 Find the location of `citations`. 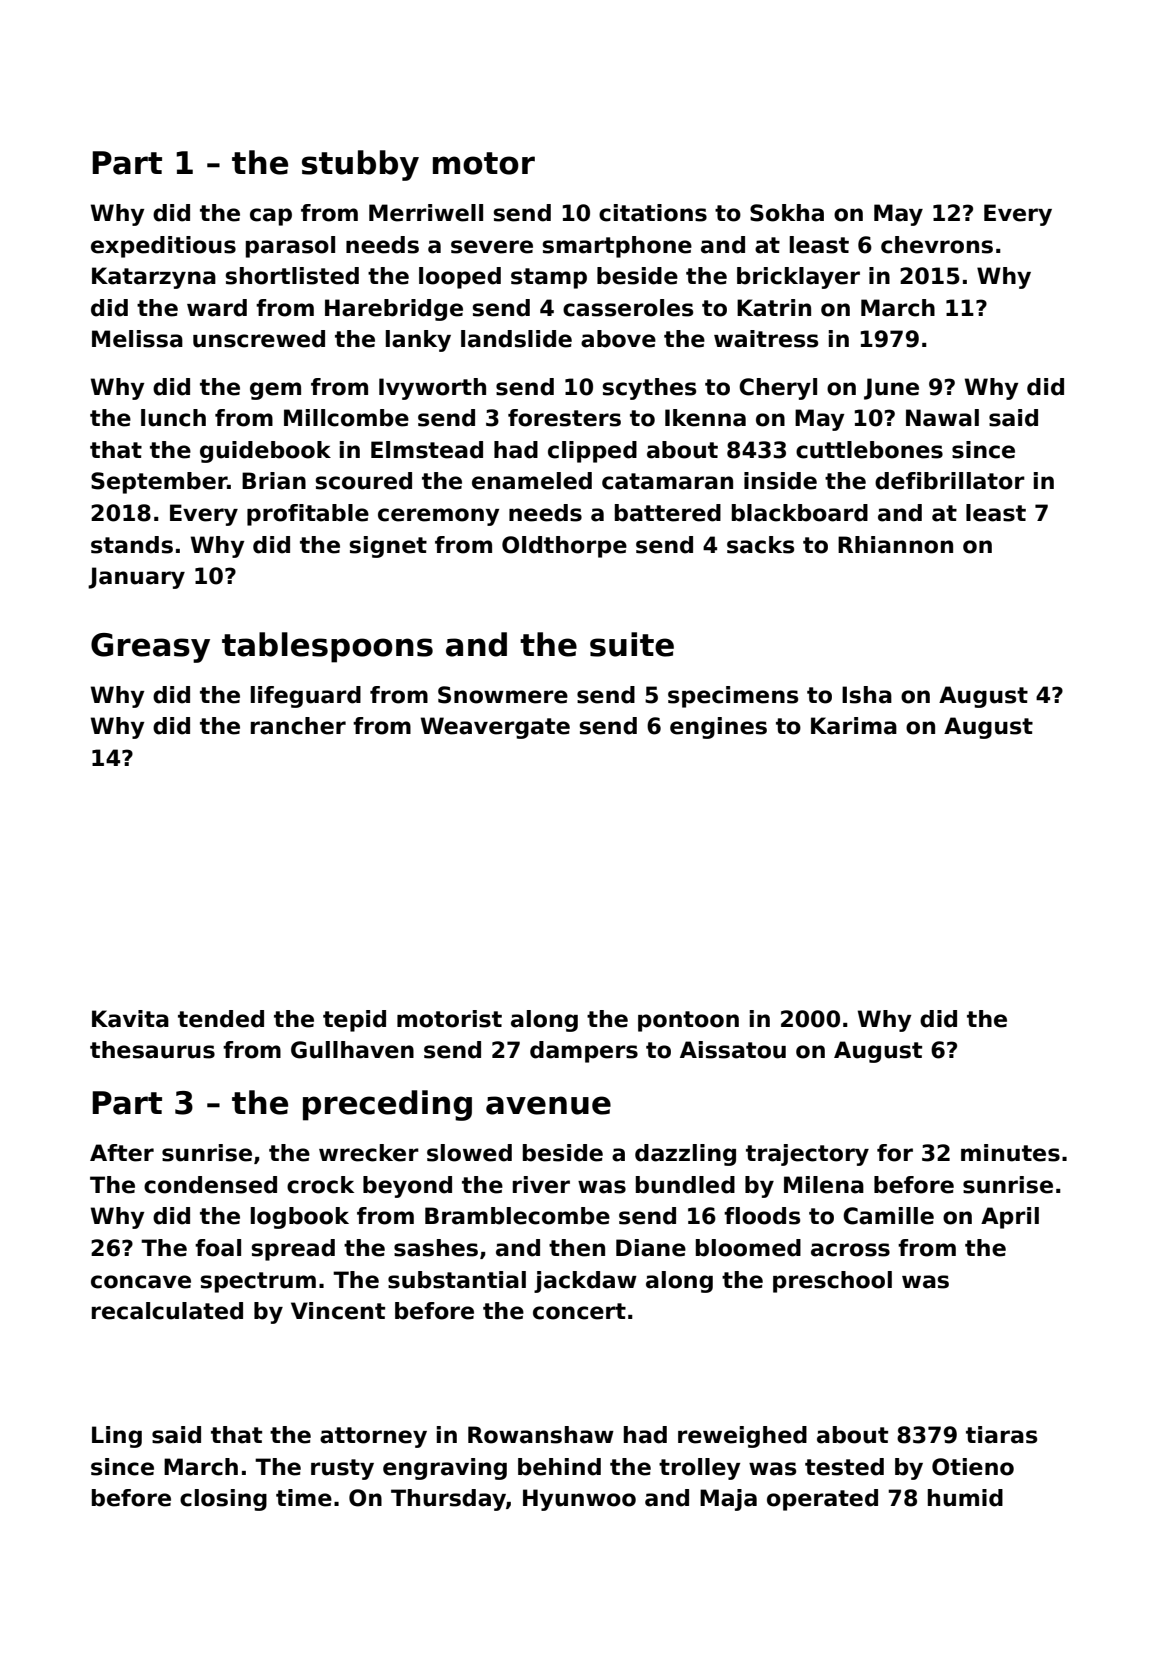

citations is located at coordinates (653, 213).
